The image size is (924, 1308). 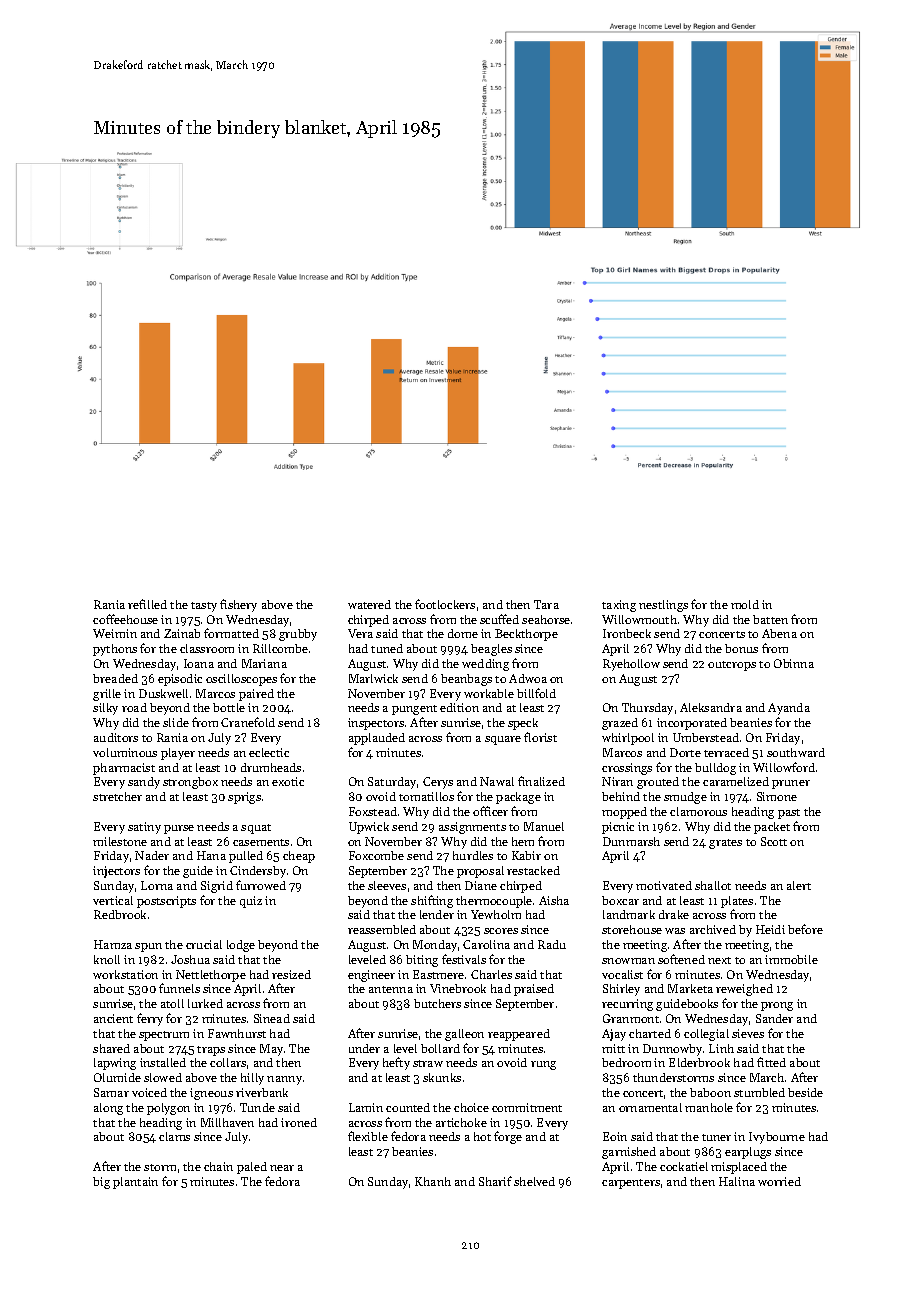 What do you see at coordinates (741, 648) in the screenshot?
I see `bonus` at bounding box center [741, 648].
